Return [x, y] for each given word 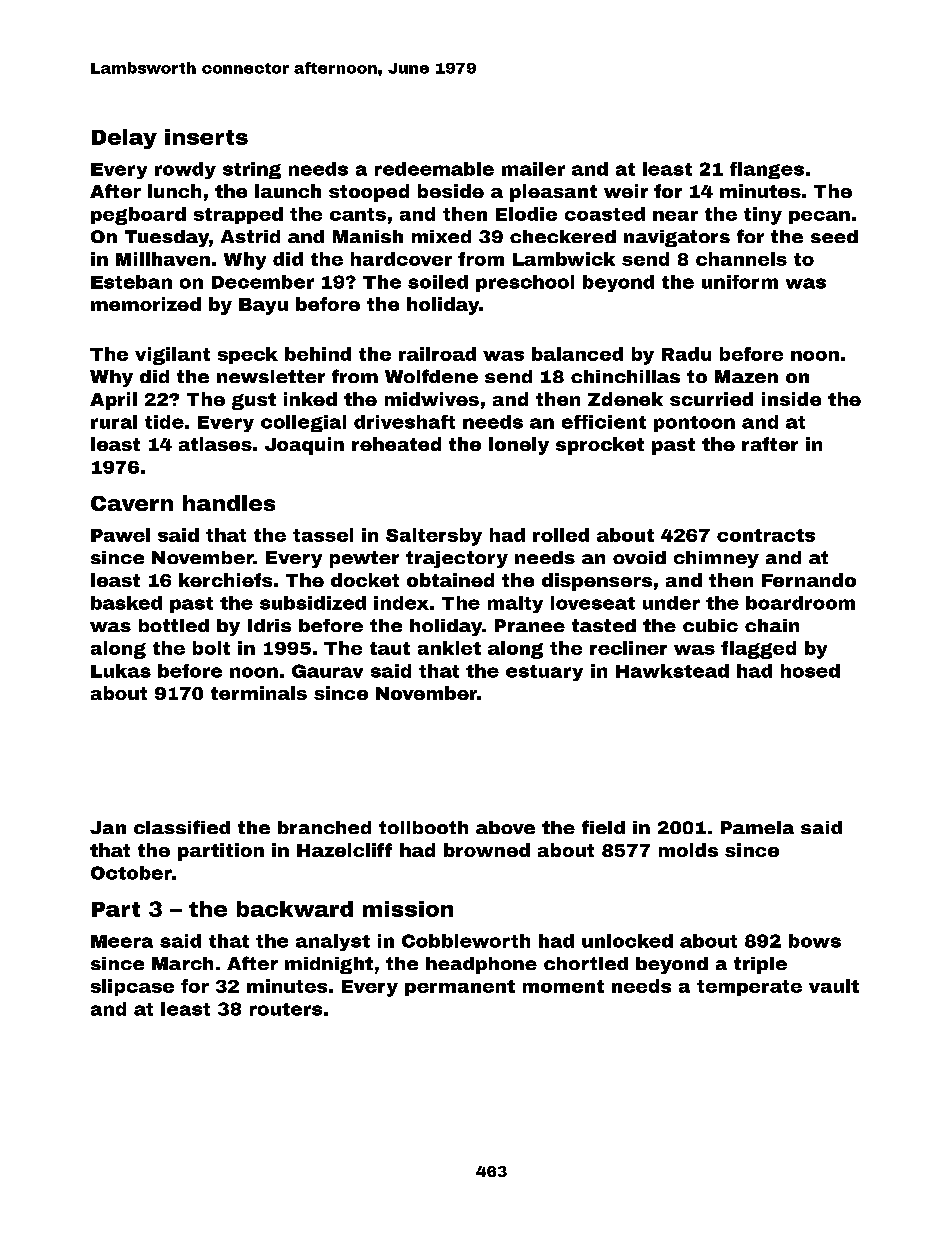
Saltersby [434, 537]
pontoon [694, 424]
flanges [767, 170]
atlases [215, 444]
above [505, 827]
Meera [122, 941]
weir [626, 191]
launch [288, 191]
